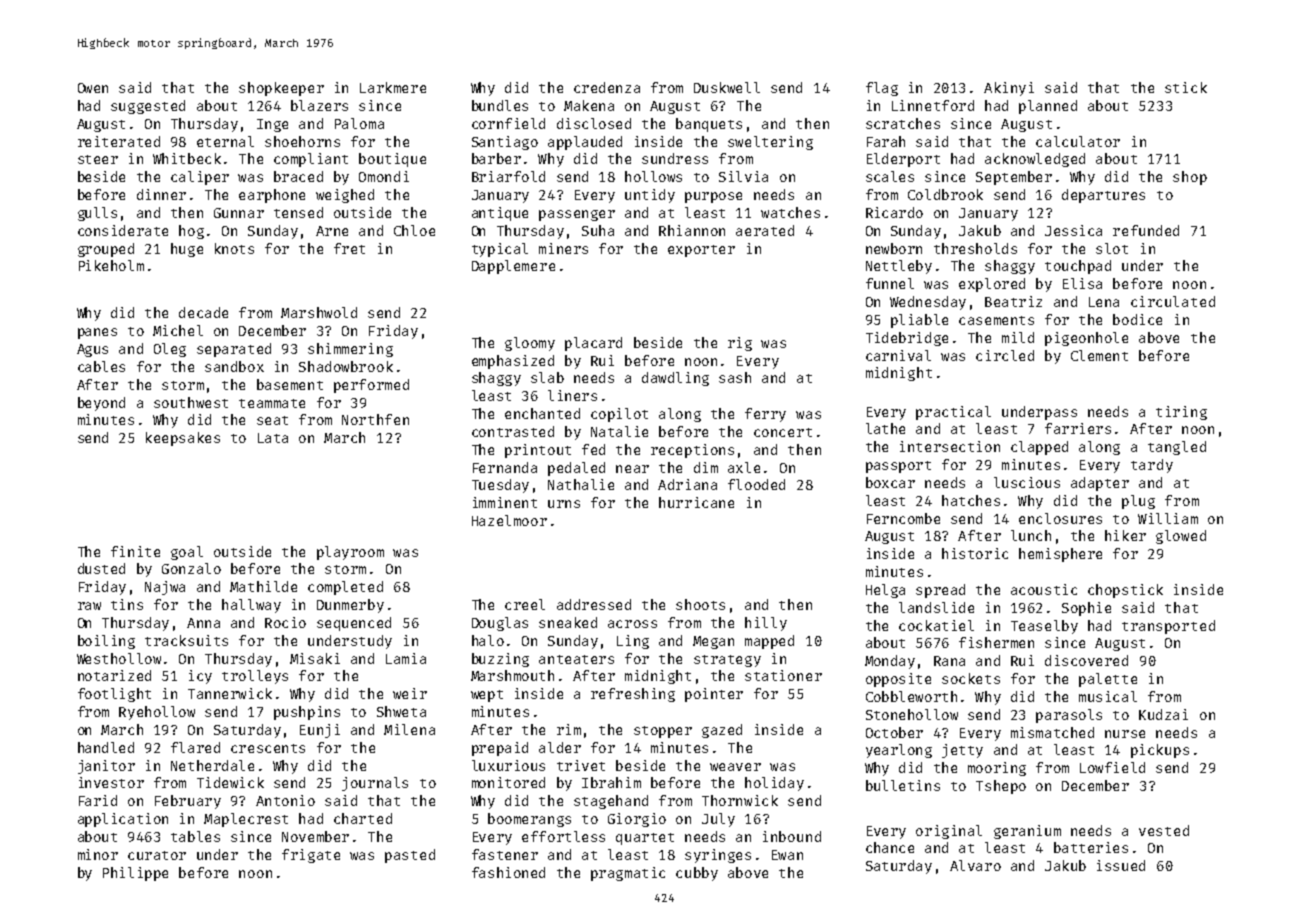 This page has width=1308, height=924. I want to click on Northfen, so click(375, 419).
